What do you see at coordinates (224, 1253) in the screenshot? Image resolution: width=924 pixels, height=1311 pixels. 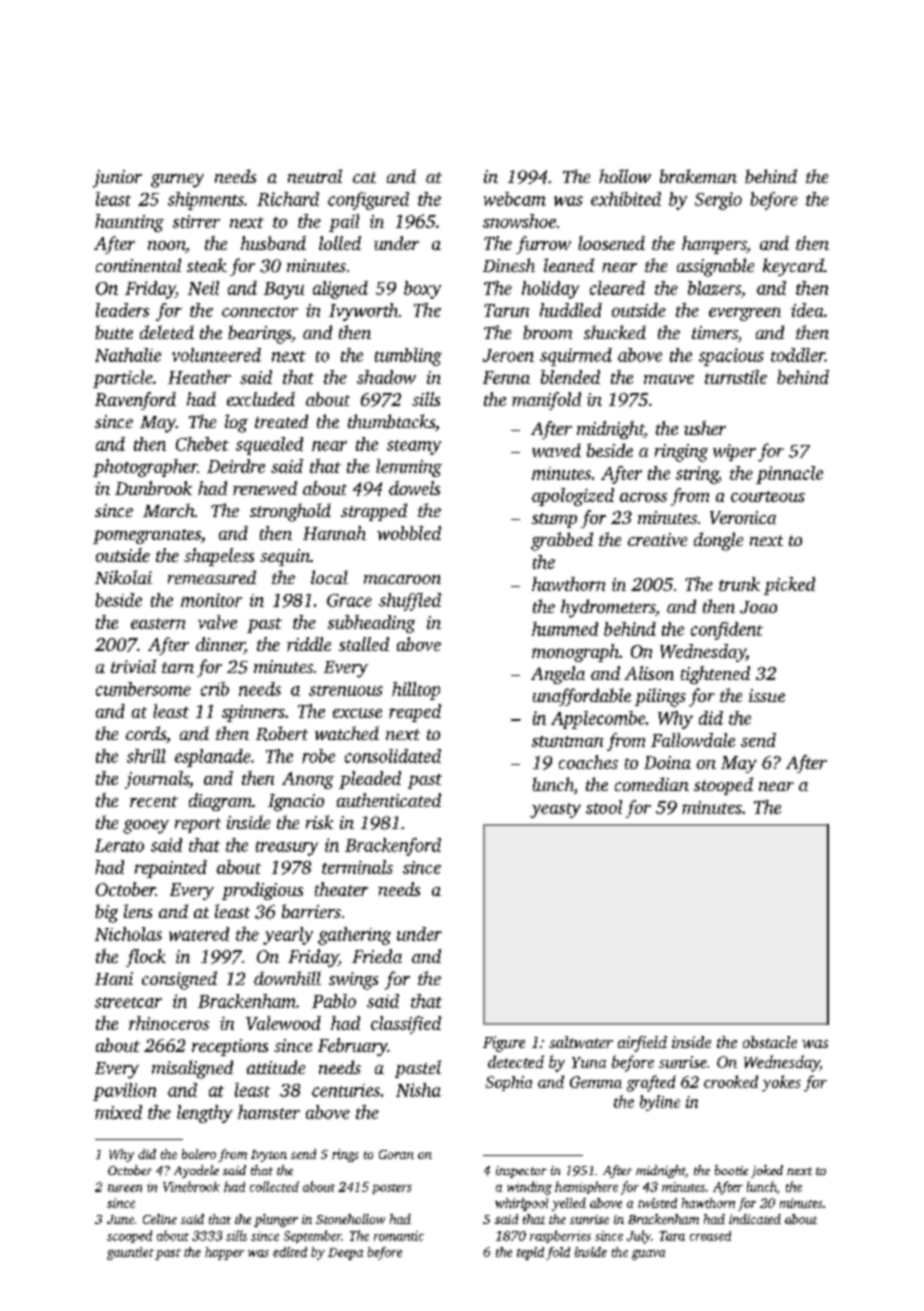 I see `hopper` at bounding box center [224, 1253].
